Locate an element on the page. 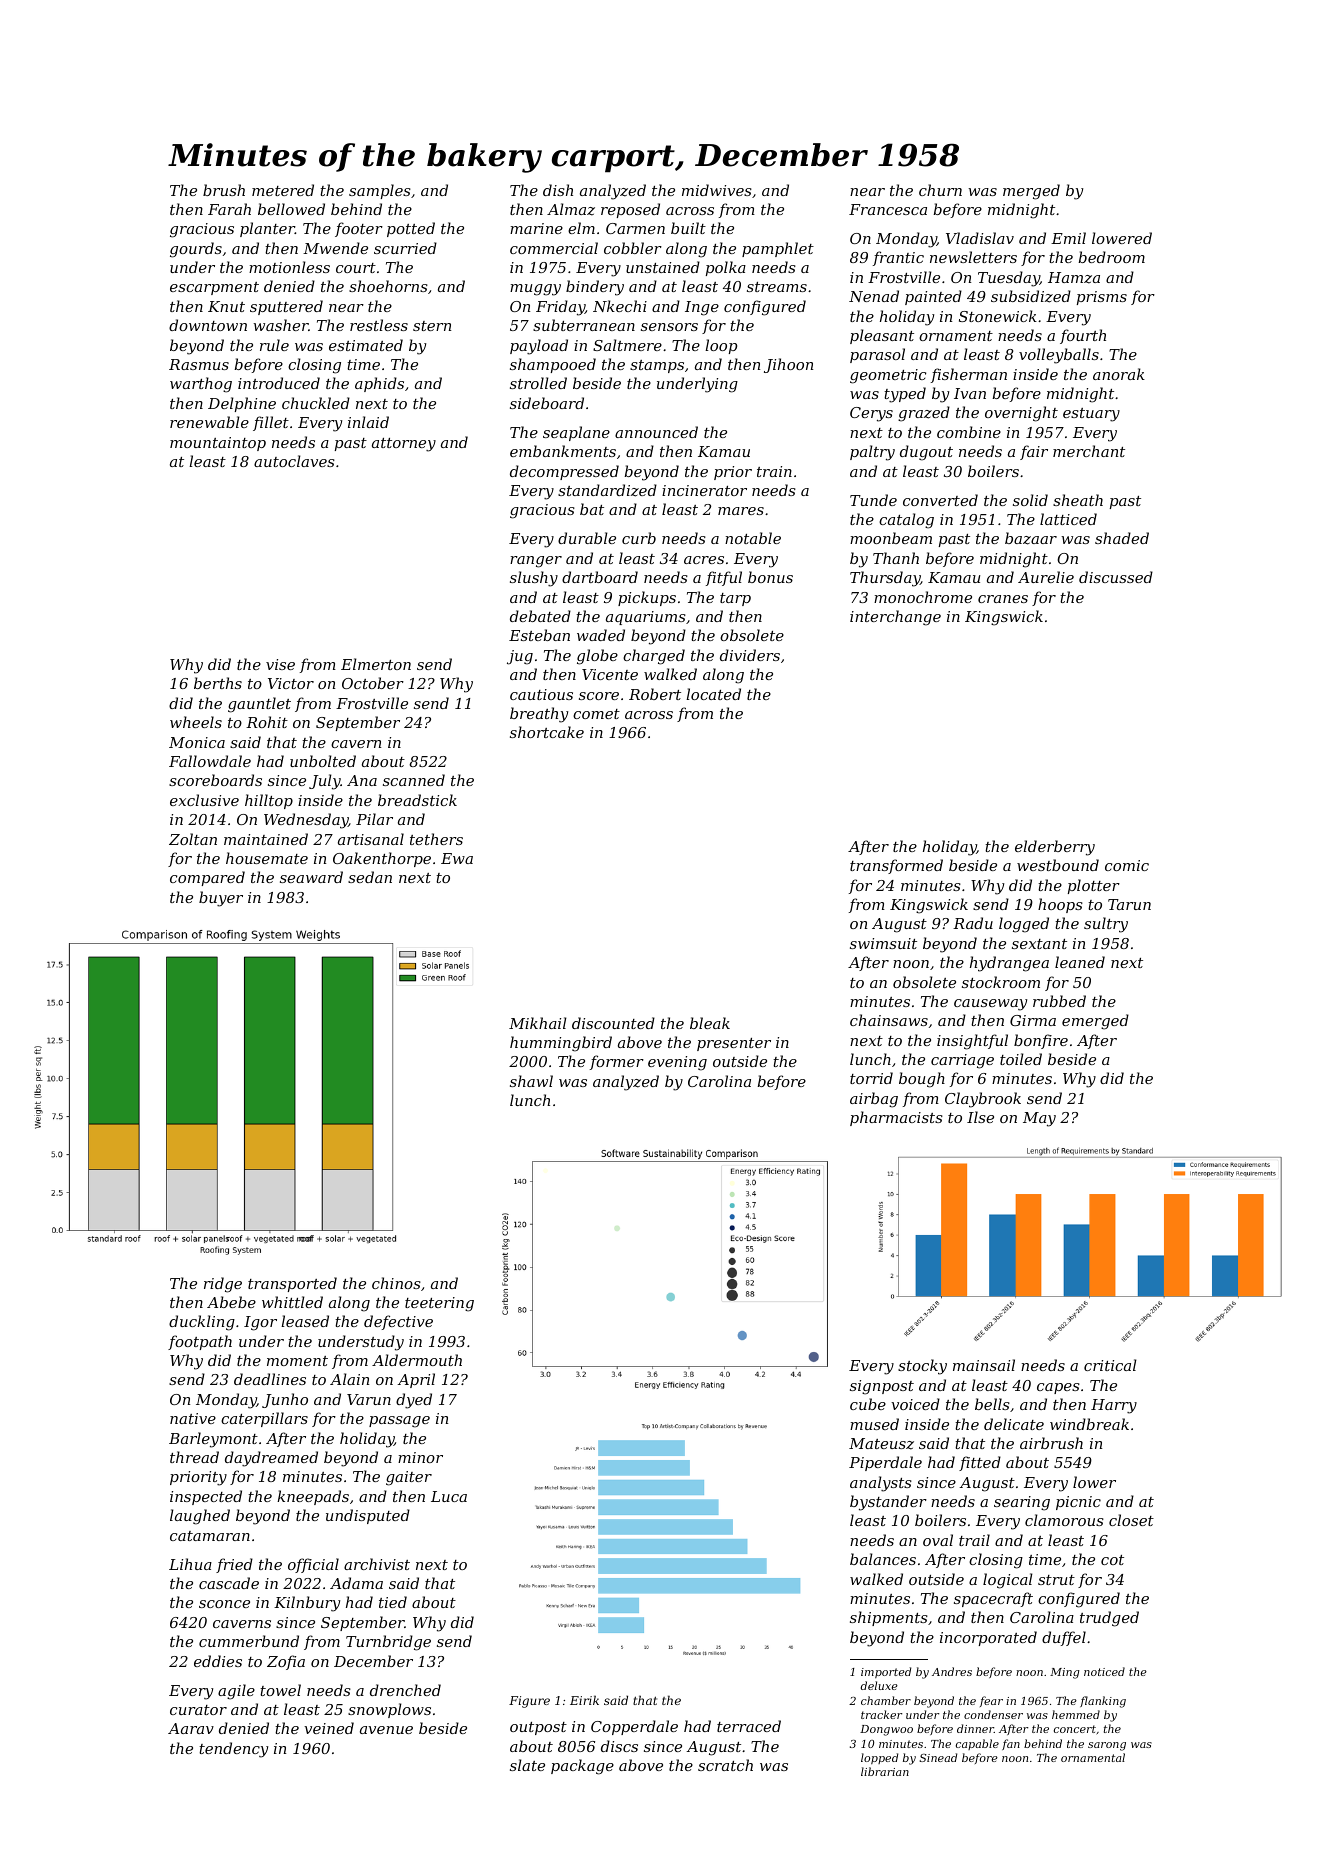  Luca is located at coordinates (449, 1496).
